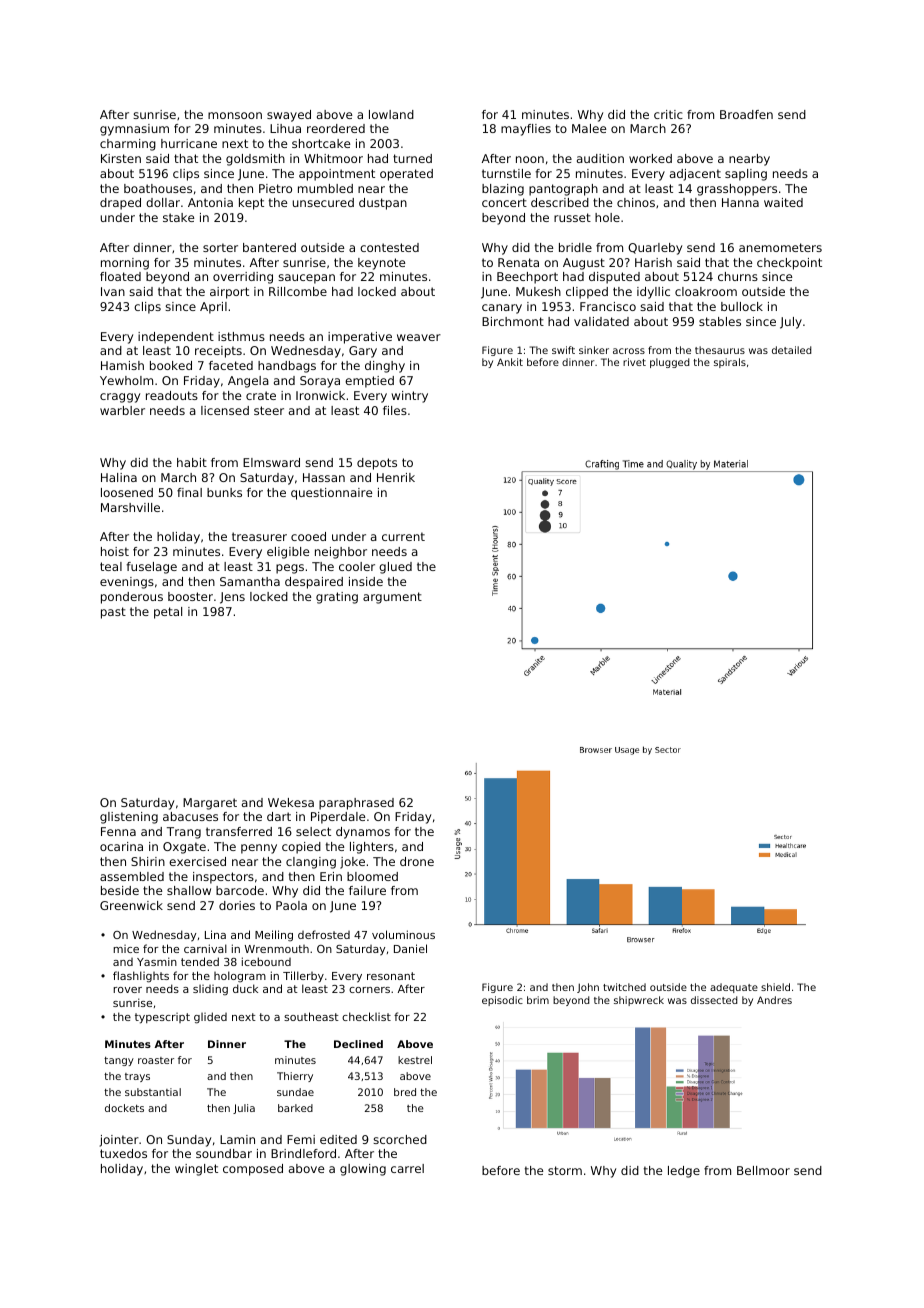 Image resolution: width=924 pixels, height=1308 pixels. What do you see at coordinates (392, 598) in the document?
I see `argument` at bounding box center [392, 598].
